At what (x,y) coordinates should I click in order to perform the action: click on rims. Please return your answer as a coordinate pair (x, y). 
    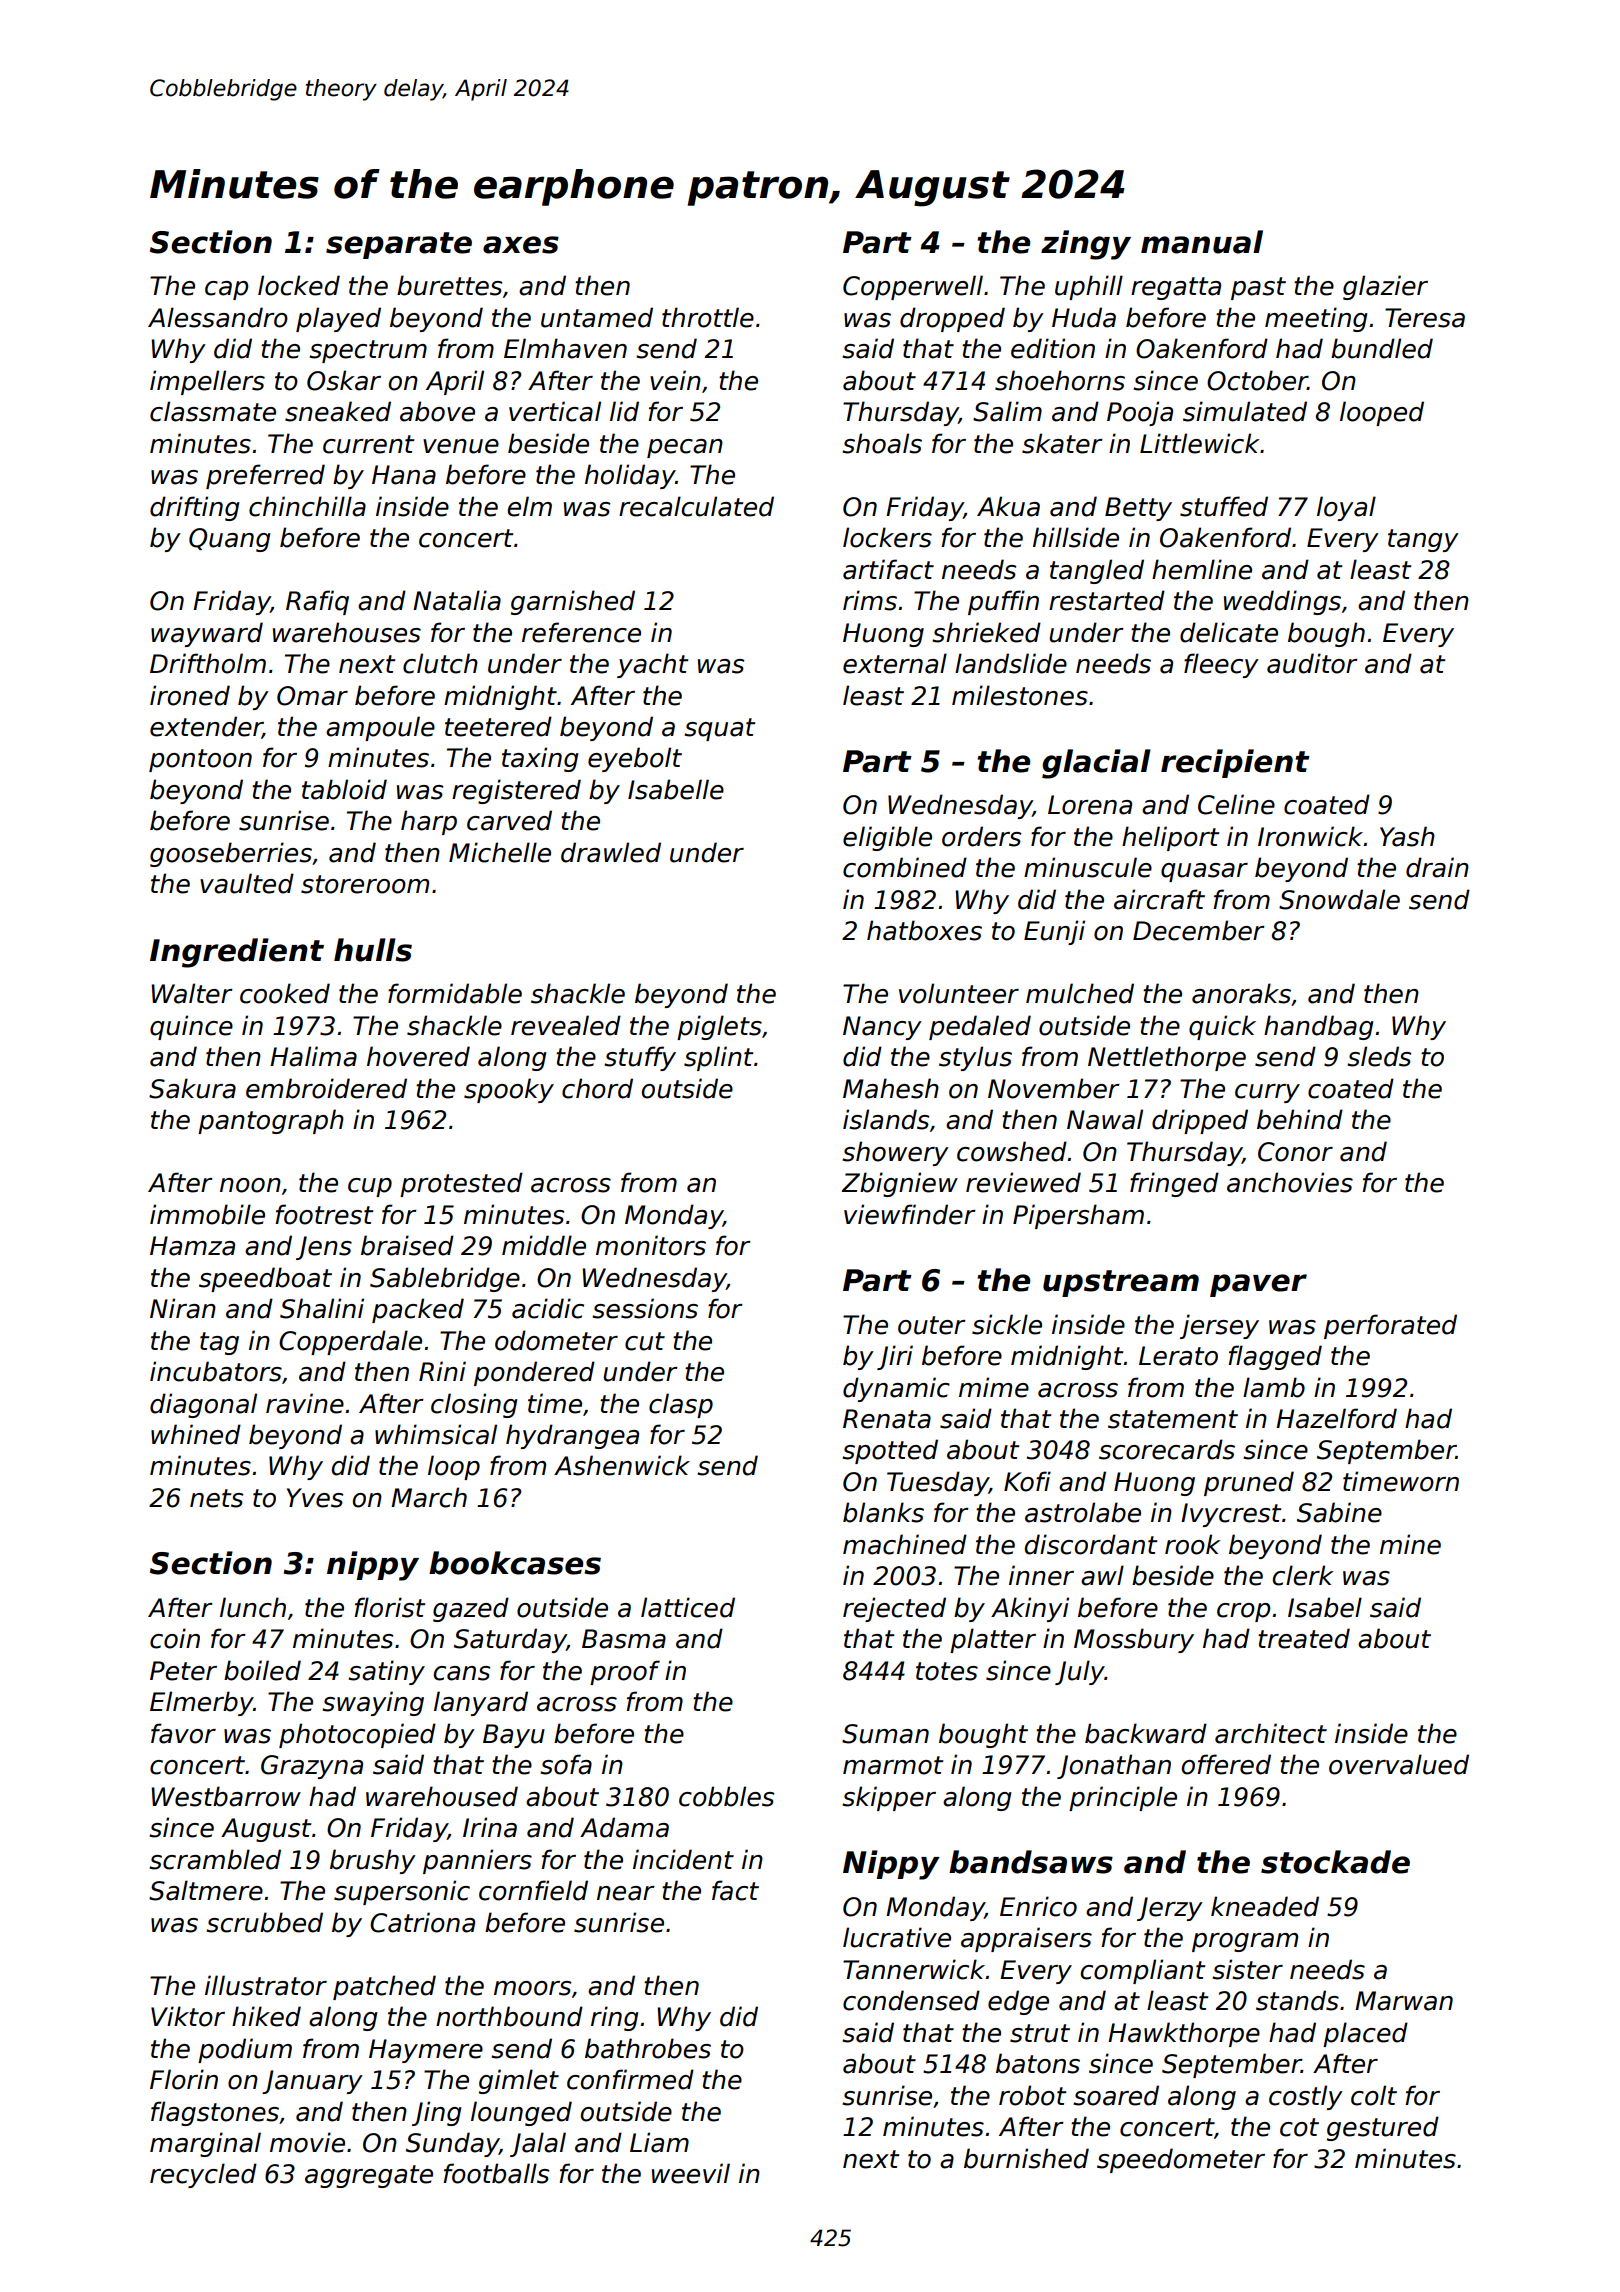
    Looking at the image, I should click on (870, 600).
